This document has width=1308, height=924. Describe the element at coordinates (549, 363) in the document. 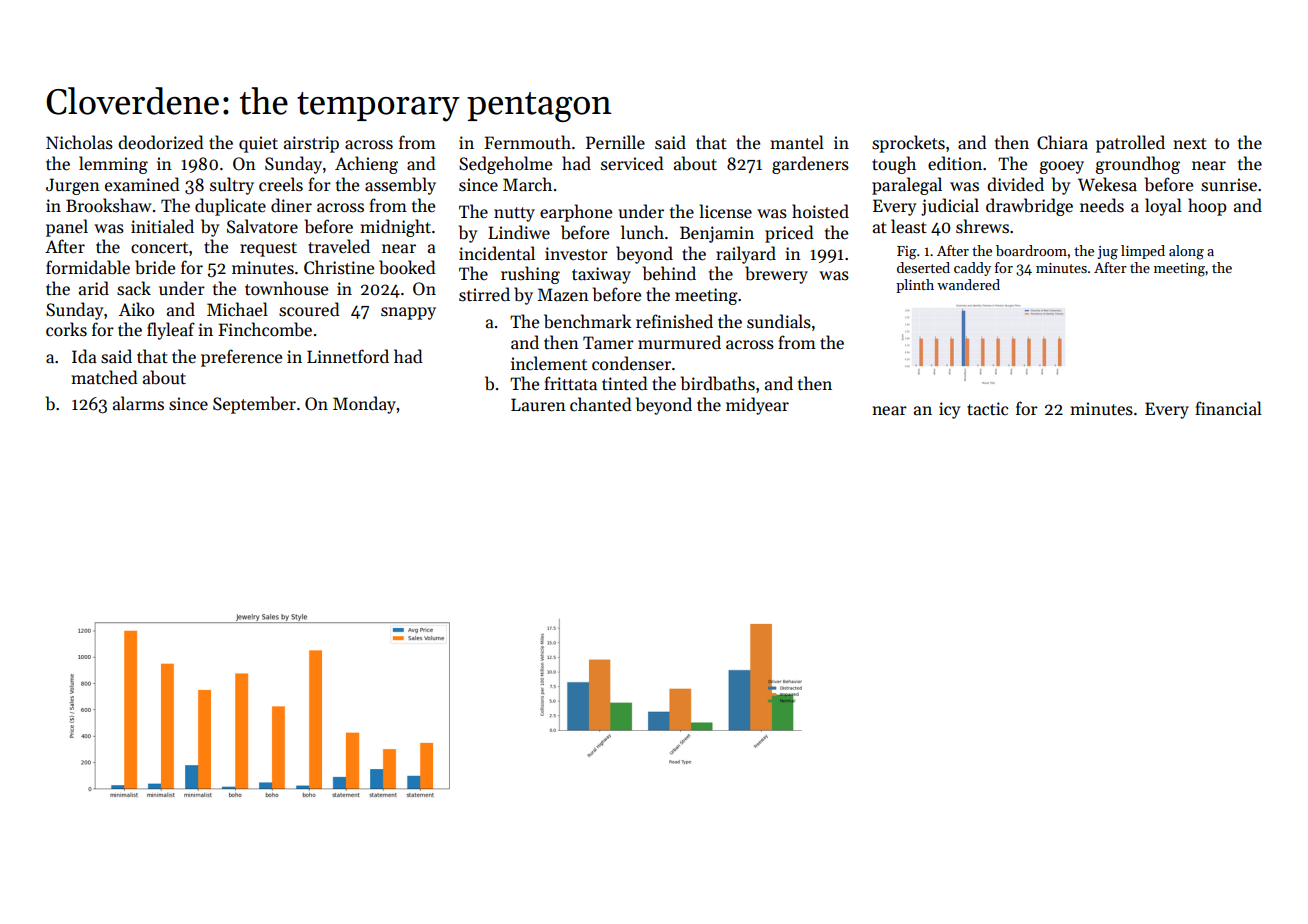

I see `inclement` at that location.
